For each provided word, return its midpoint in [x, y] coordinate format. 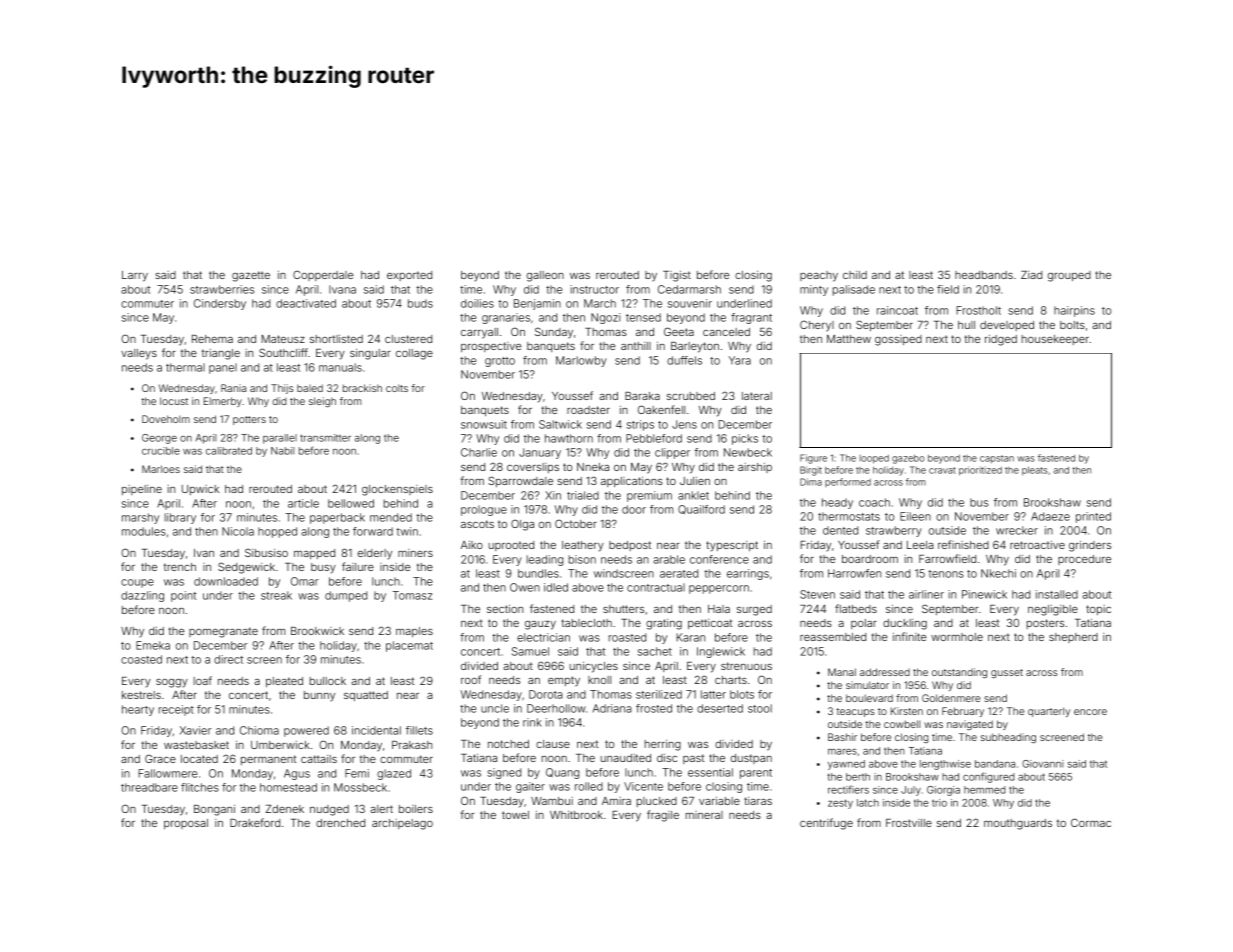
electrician [543, 637]
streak [276, 595]
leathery [583, 546]
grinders [1090, 546]
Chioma [259, 730]
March [600, 303]
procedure [1084, 560]
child [855, 275]
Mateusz [283, 339]
